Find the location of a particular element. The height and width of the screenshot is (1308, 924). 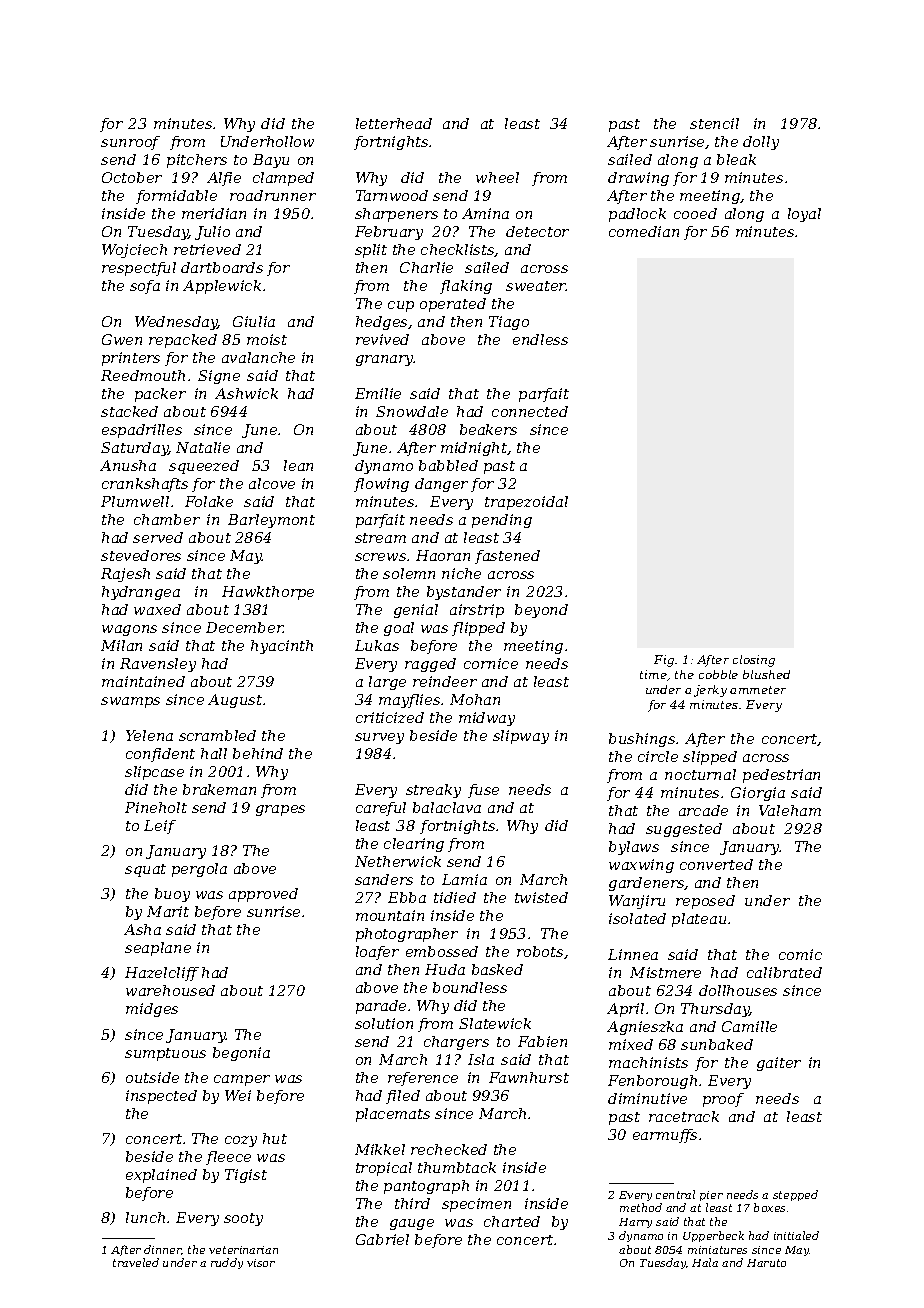

trapezoidal is located at coordinates (526, 503).
